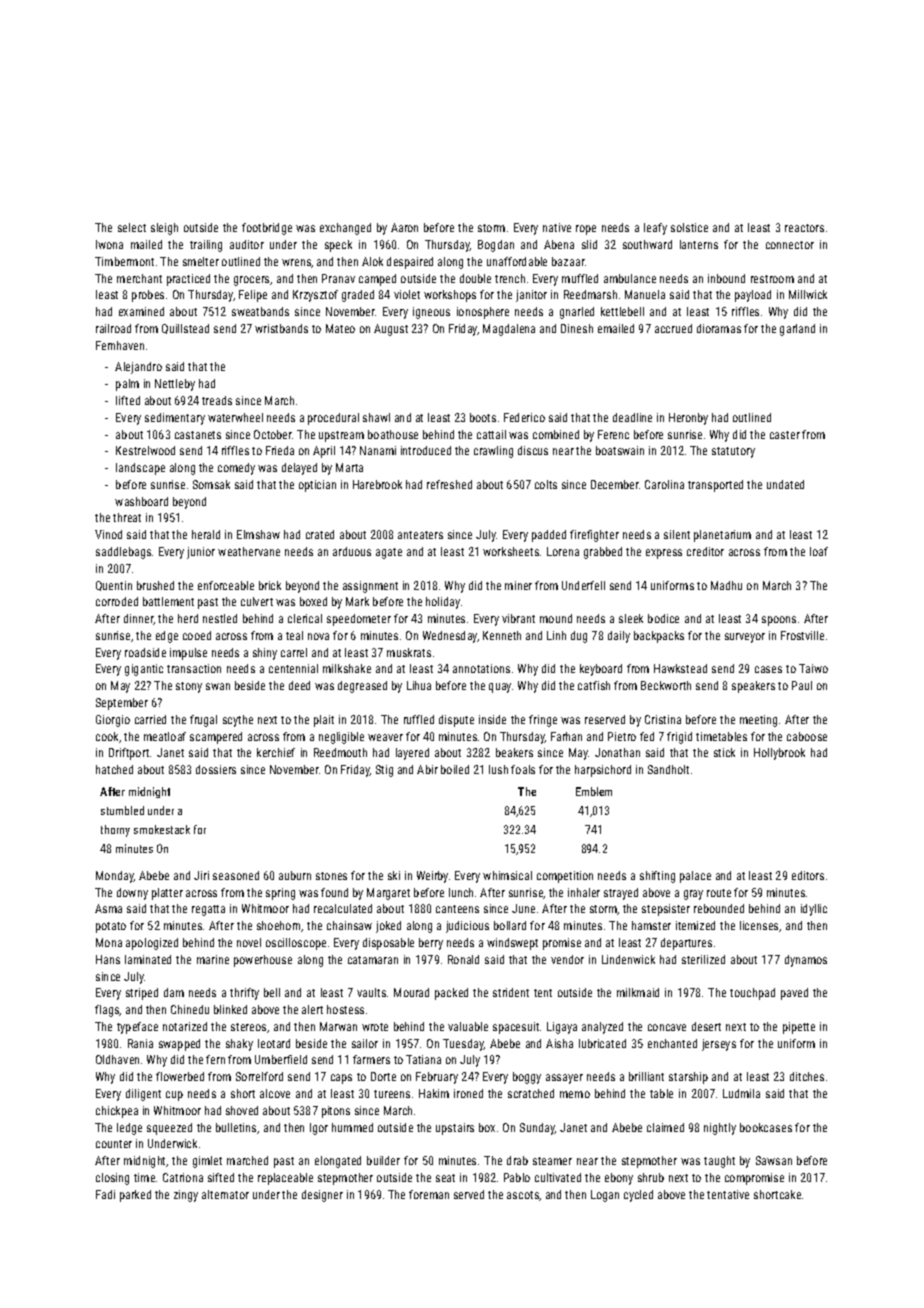 This image has width=924, height=1308. Describe the element at coordinates (404, 227) in the image. I see `Aaron` at that location.
